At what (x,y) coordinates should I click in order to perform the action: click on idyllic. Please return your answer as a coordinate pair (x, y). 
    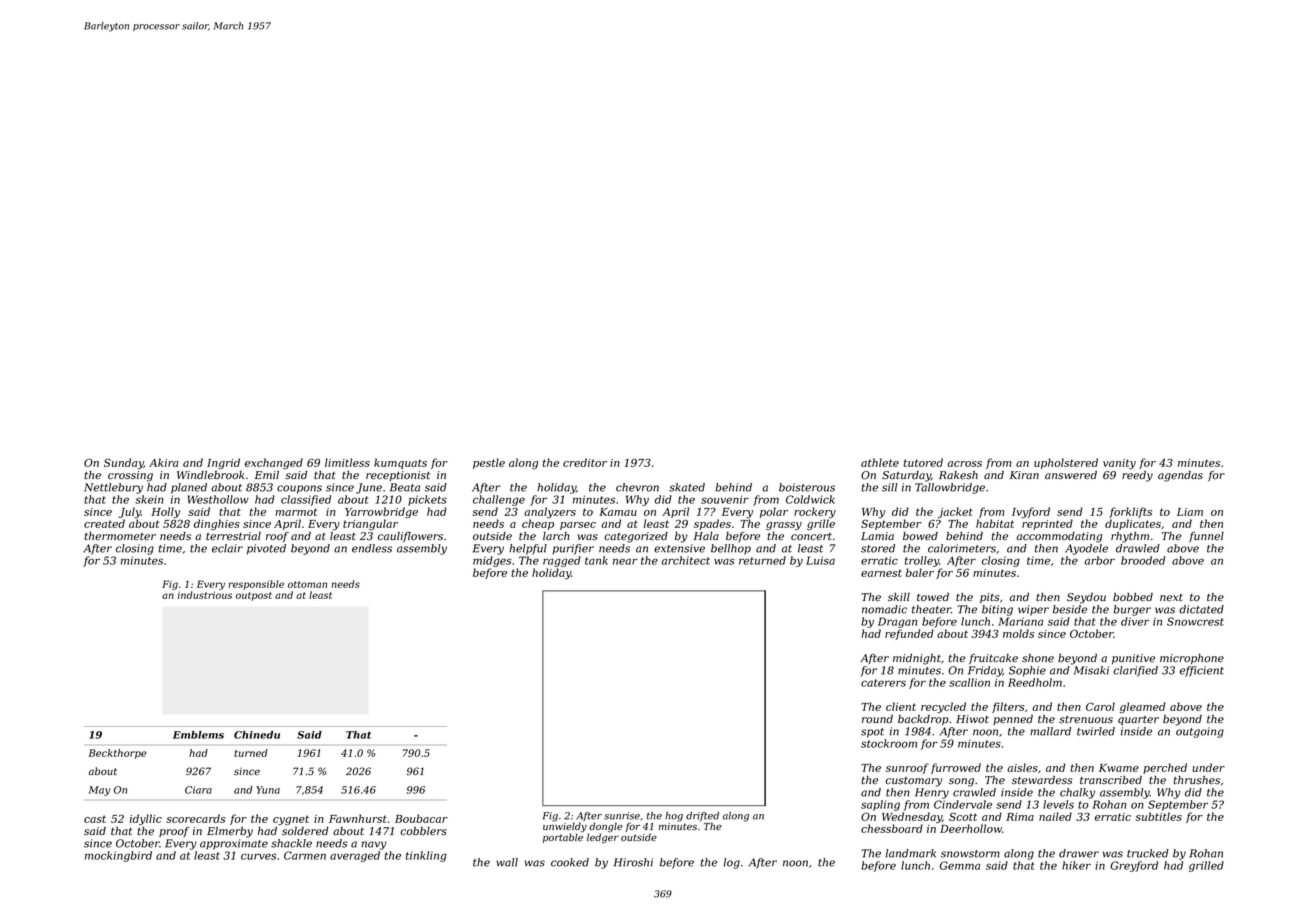
    Looking at the image, I should click on (146, 819).
